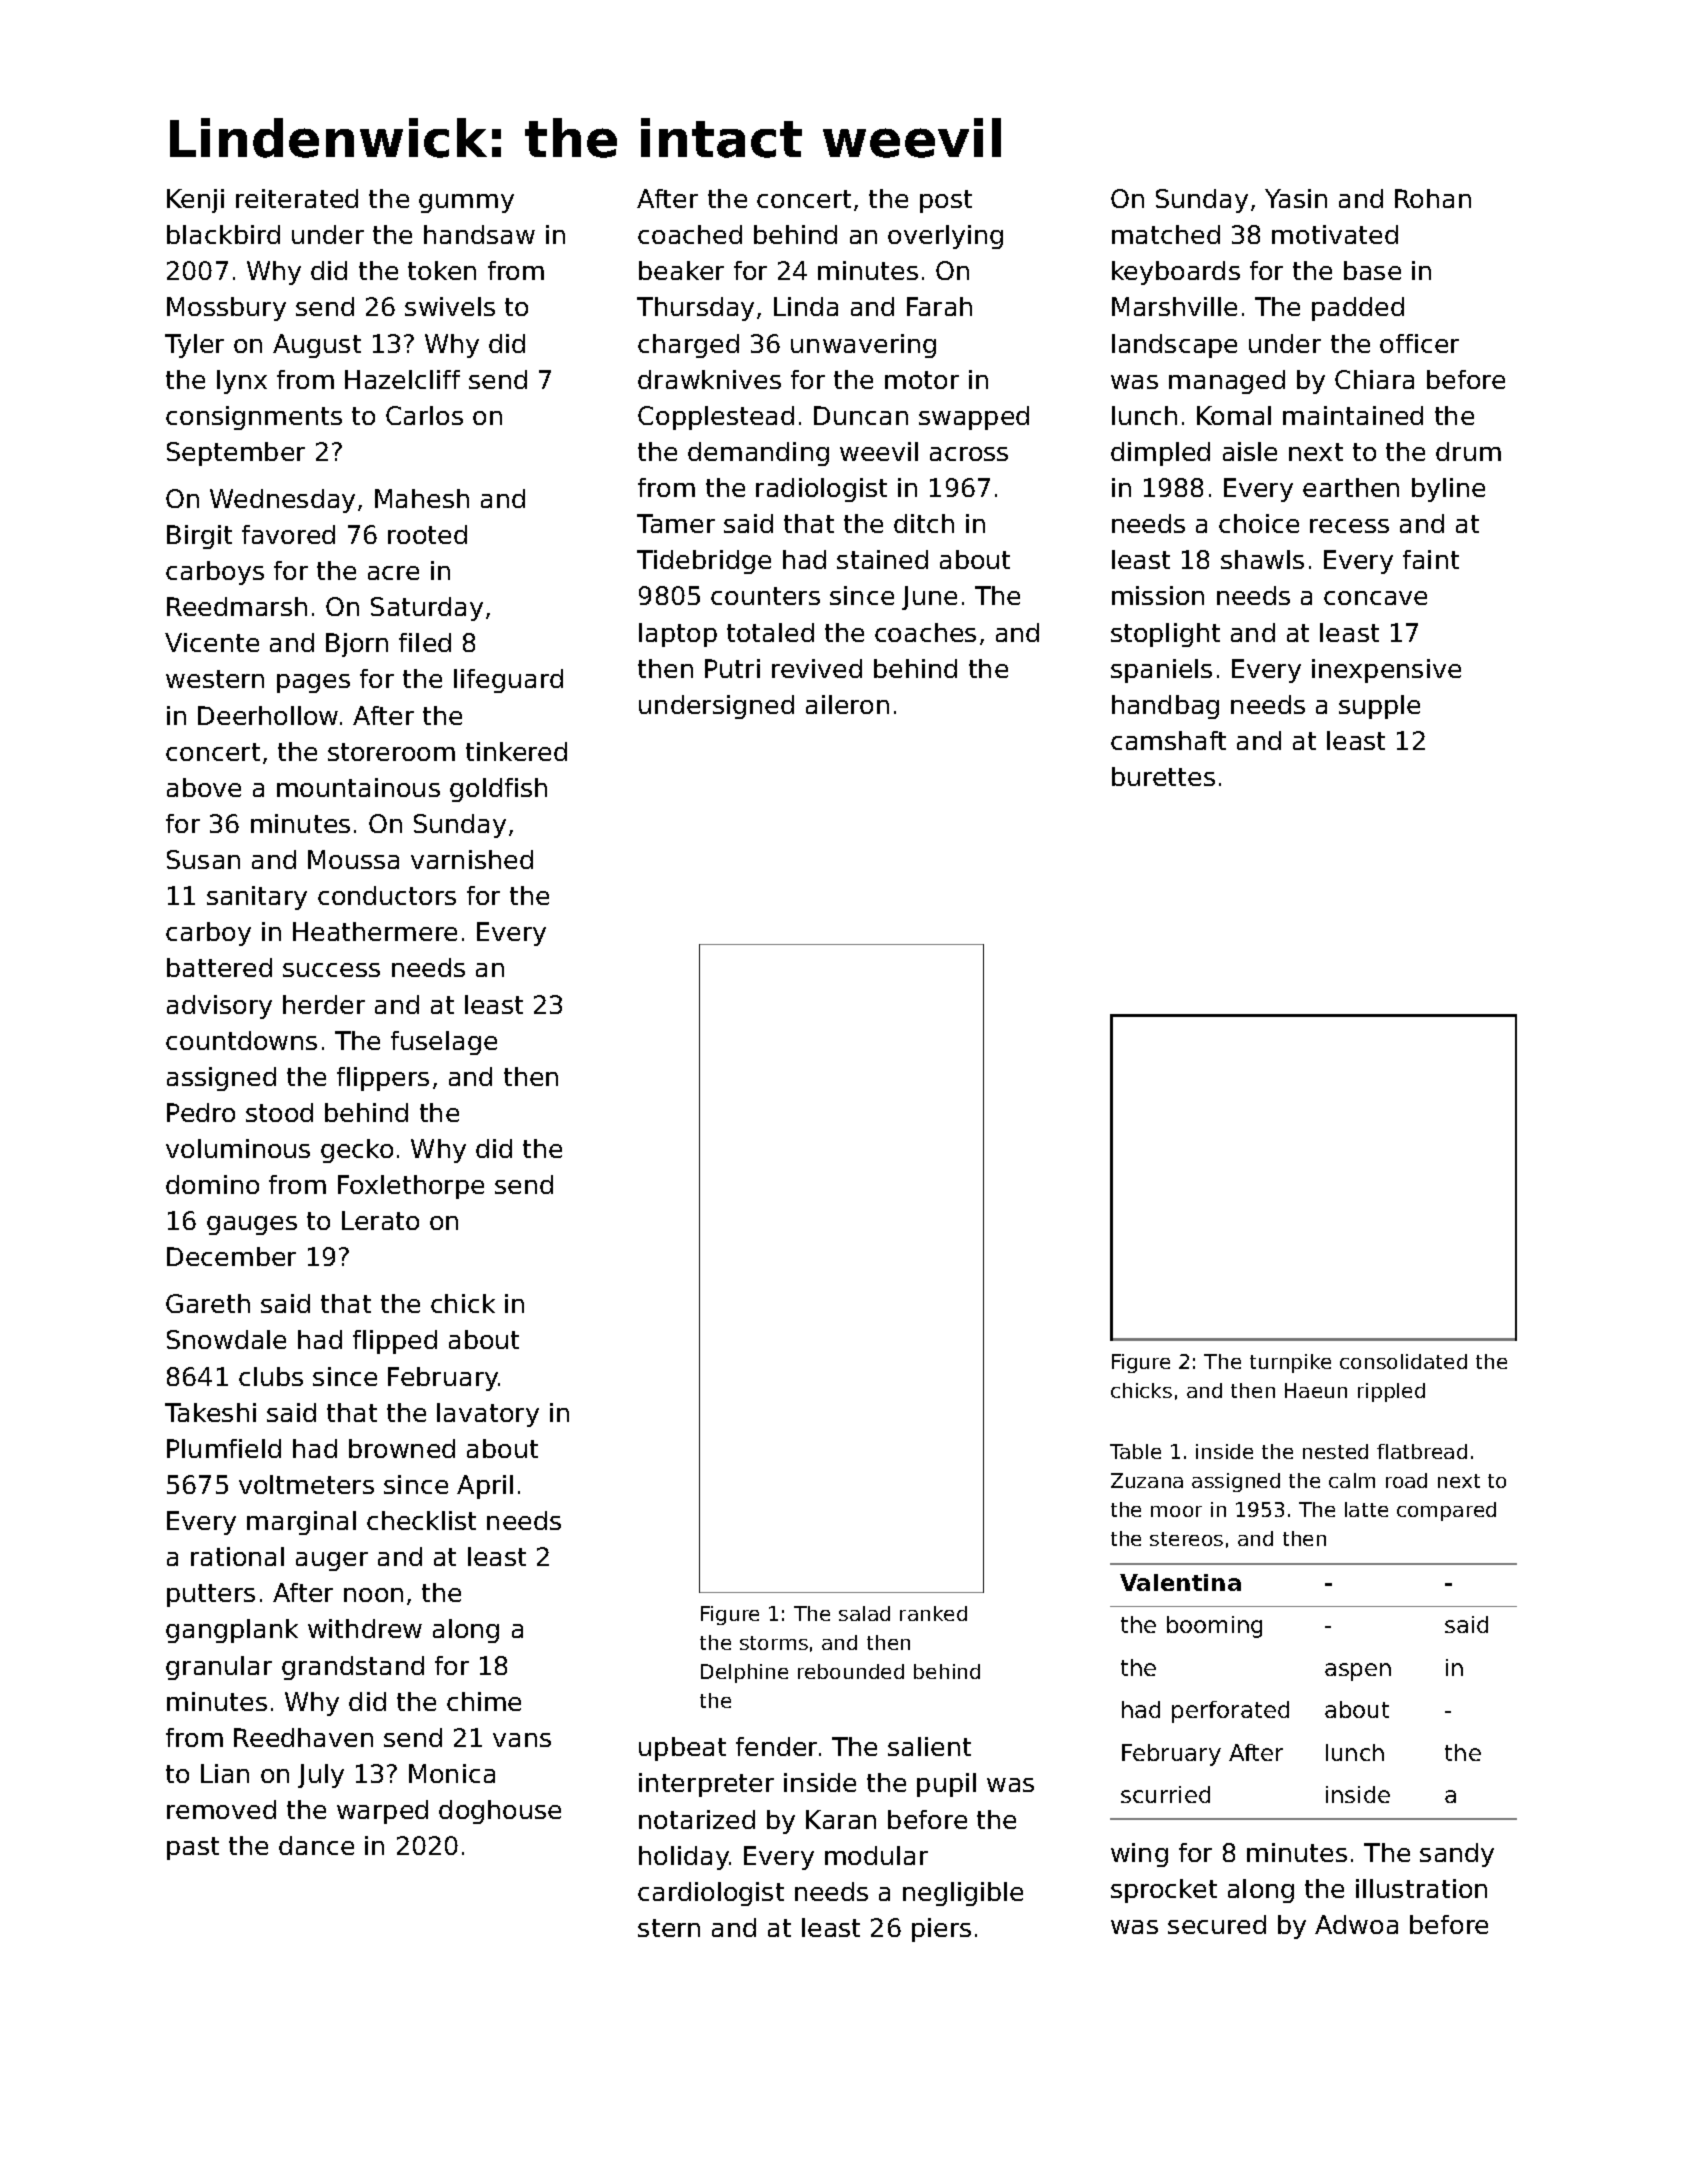  Describe the element at coordinates (444, 1043) in the screenshot. I see `fuselage` at that location.
